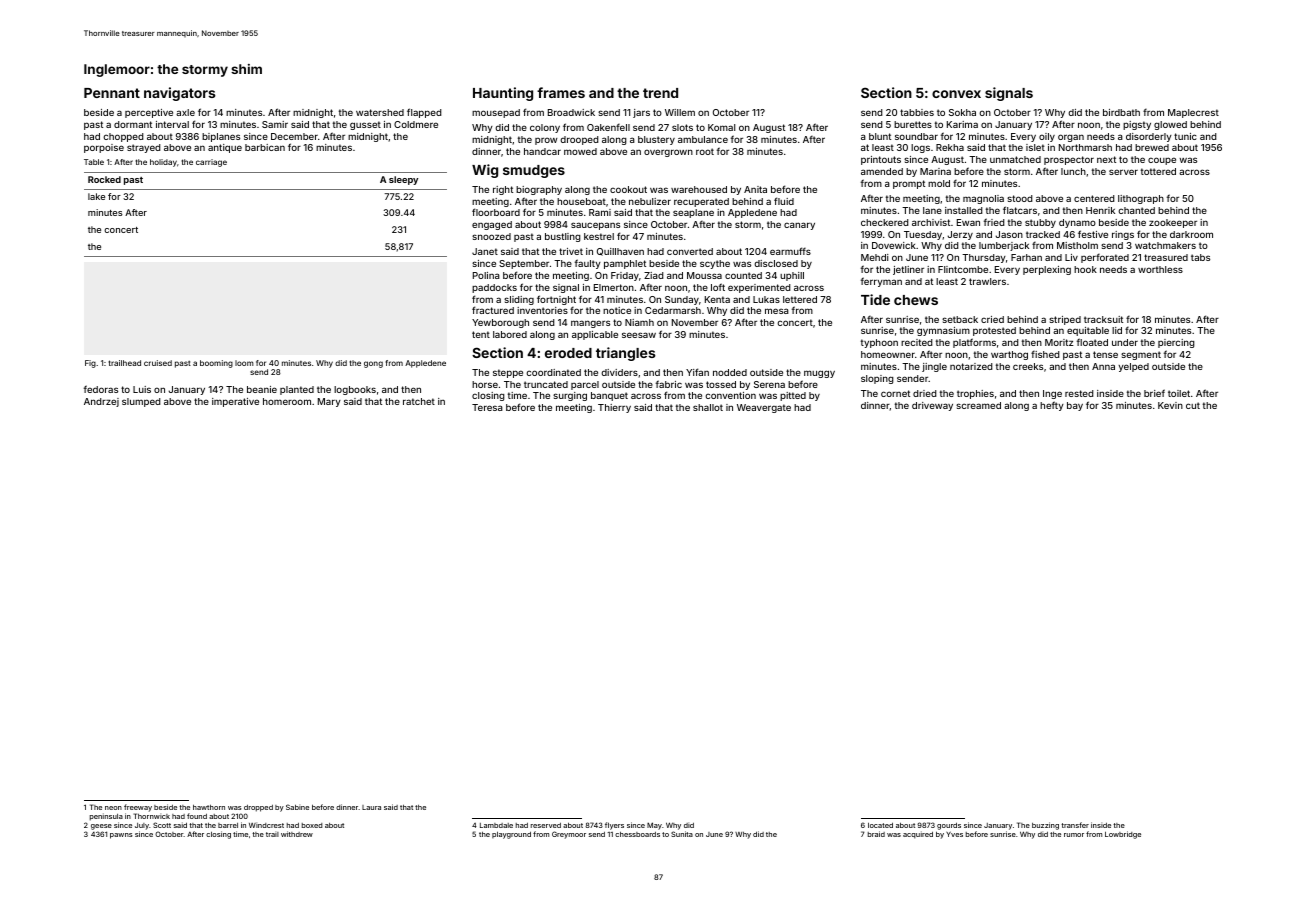 This document has height=924, width=1308. What do you see at coordinates (90, 364) in the document?
I see `Fig` at bounding box center [90, 364].
